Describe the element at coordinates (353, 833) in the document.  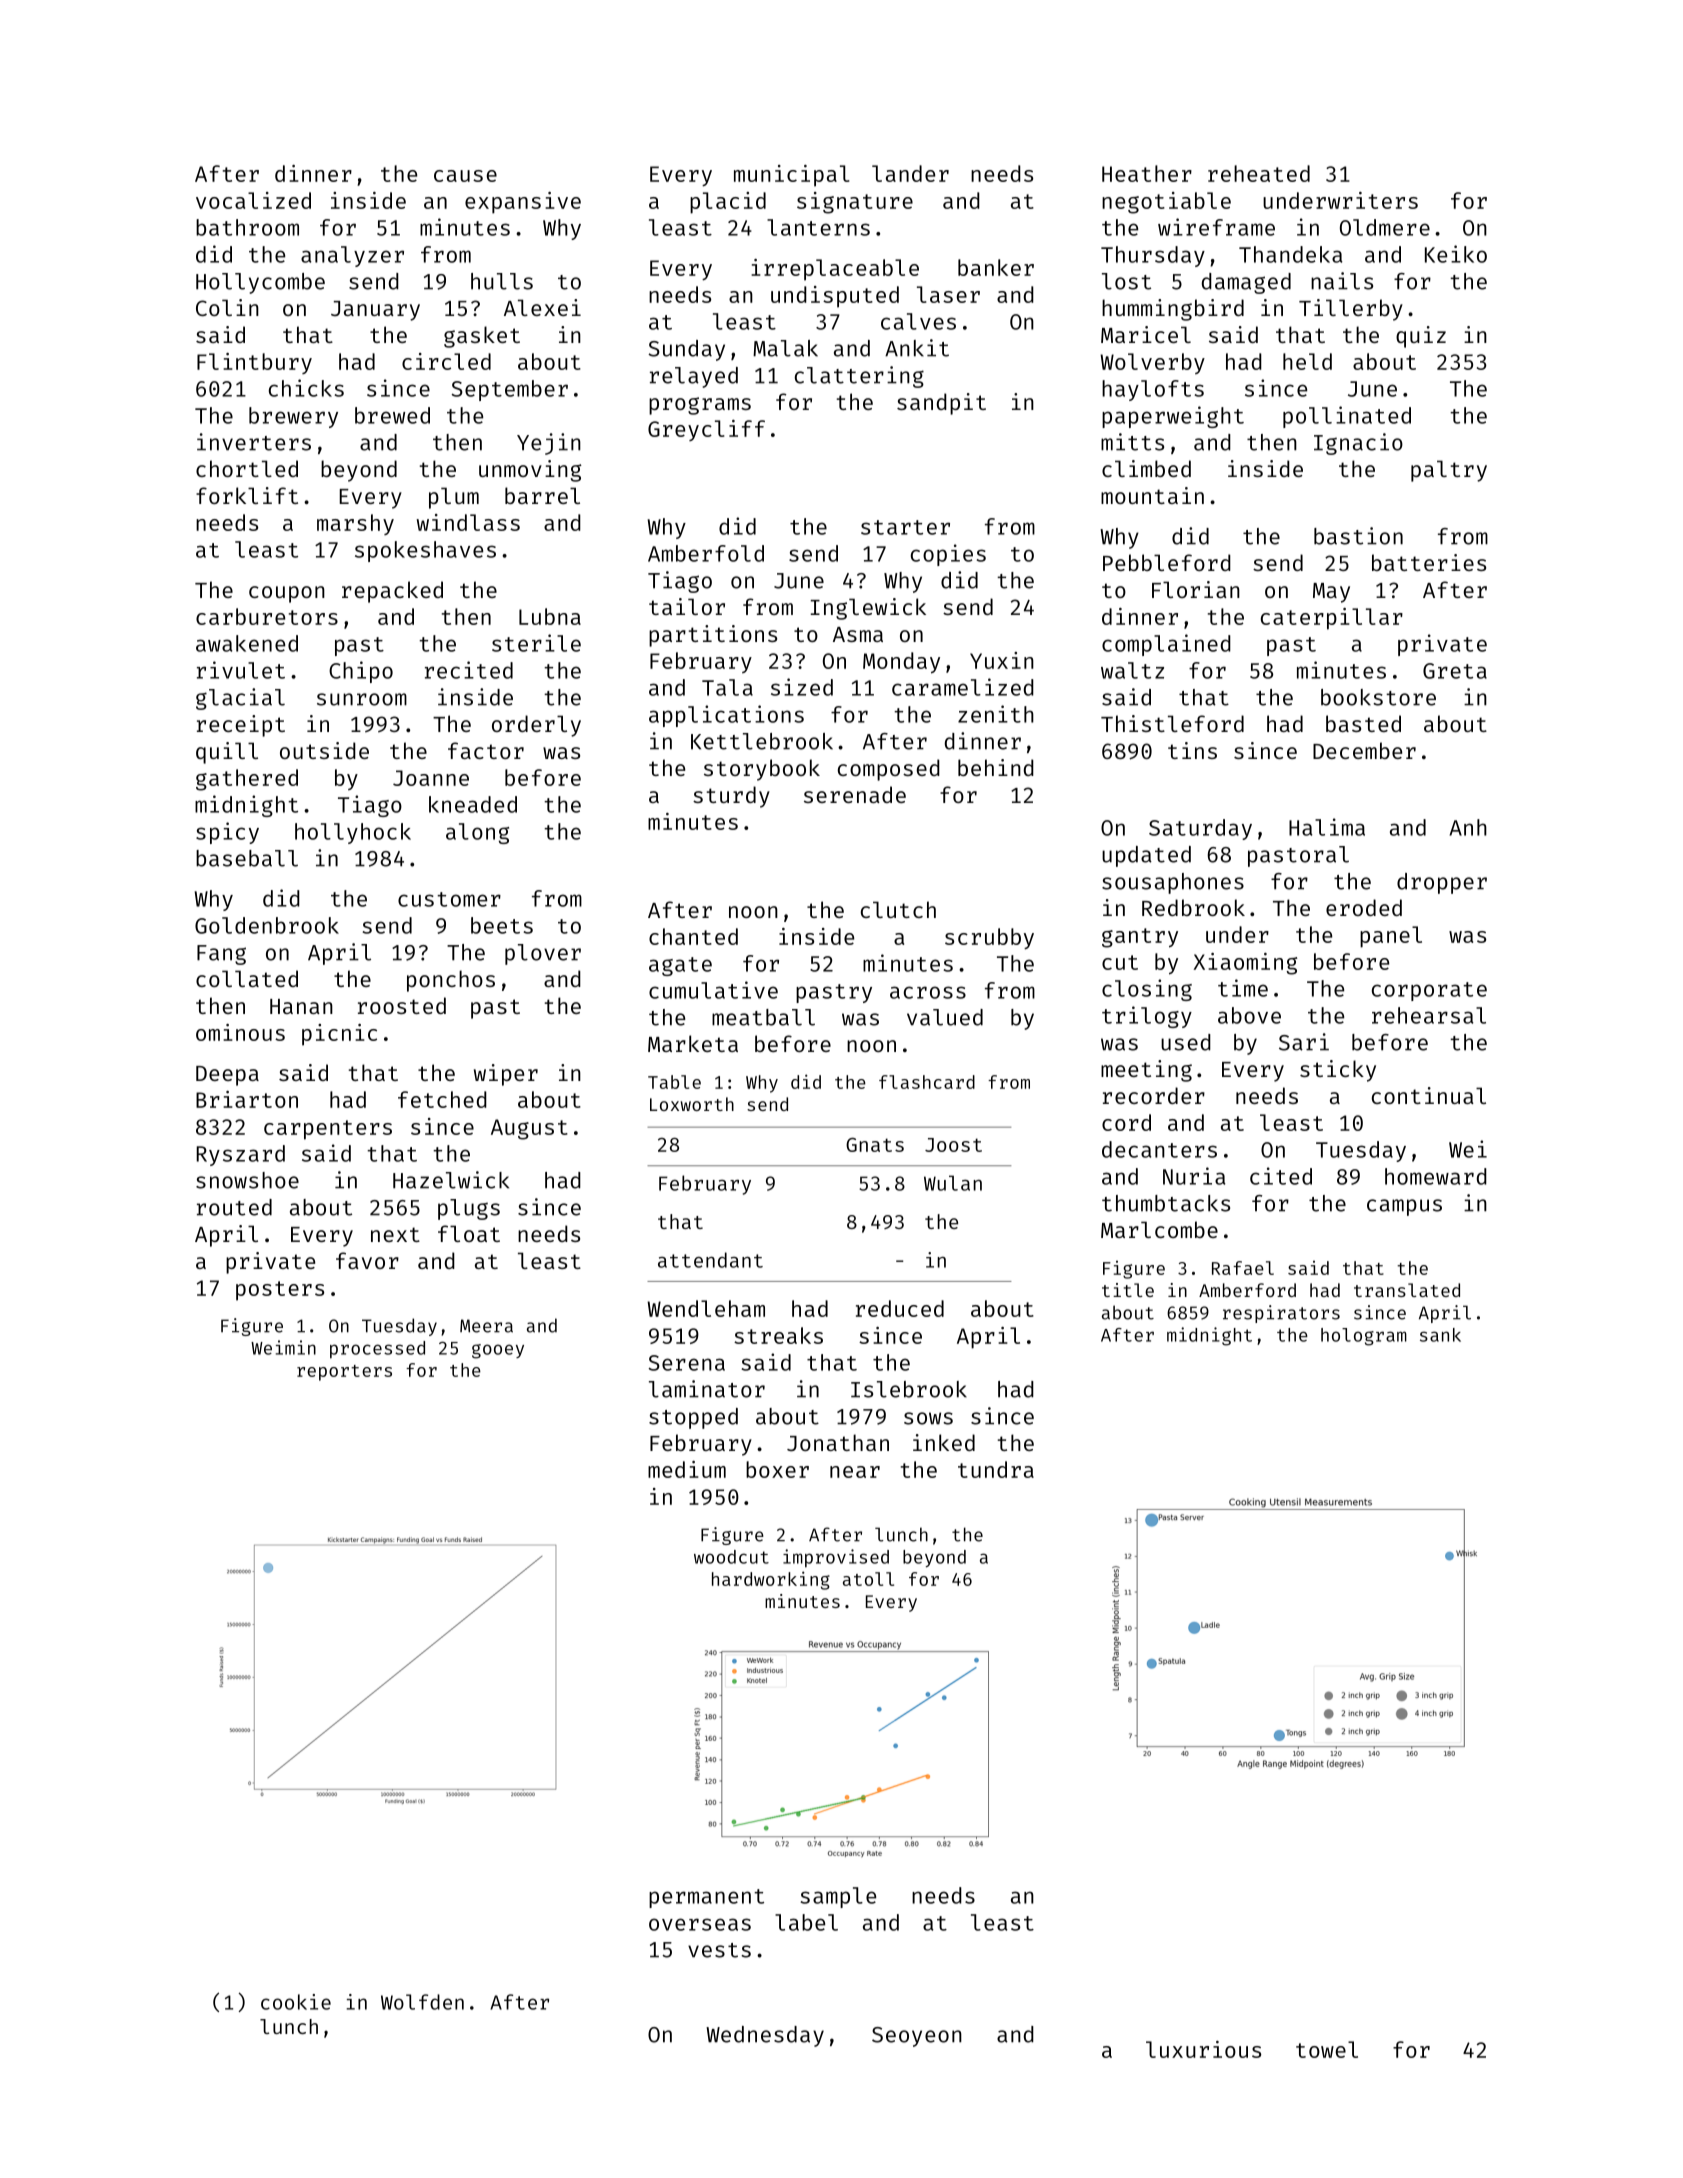
I see `hollyhock` at that location.
